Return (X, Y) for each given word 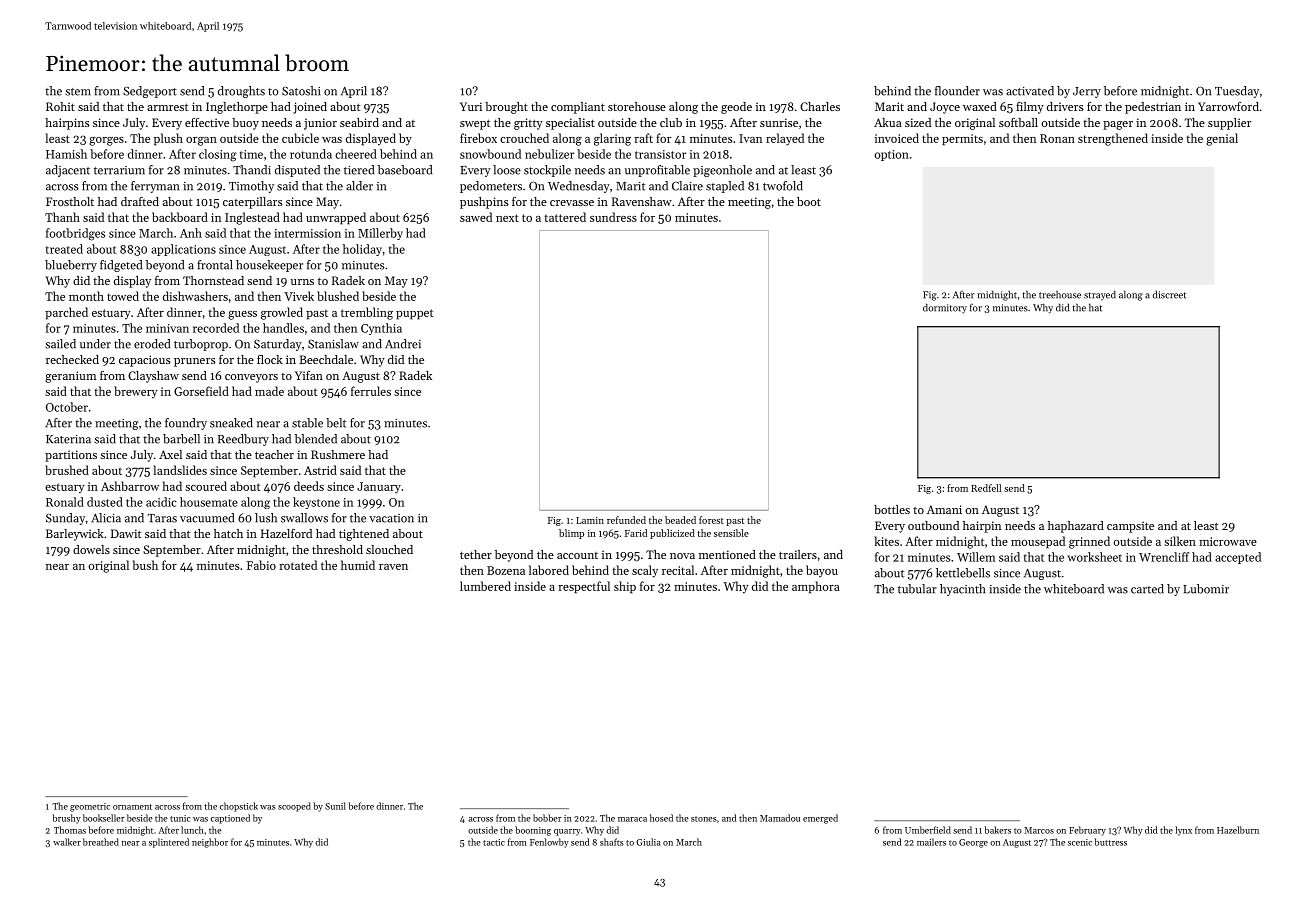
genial (1222, 139)
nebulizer (549, 154)
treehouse (1060, 294)
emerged (820, 819)
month (86, 296)
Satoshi (301, 91)
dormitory (945, 308)
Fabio (261, 565)
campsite (1130, 527)
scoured (206, 486)
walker (67, 842)
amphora (816, 587)
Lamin (590, 520)
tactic (494, 842)
